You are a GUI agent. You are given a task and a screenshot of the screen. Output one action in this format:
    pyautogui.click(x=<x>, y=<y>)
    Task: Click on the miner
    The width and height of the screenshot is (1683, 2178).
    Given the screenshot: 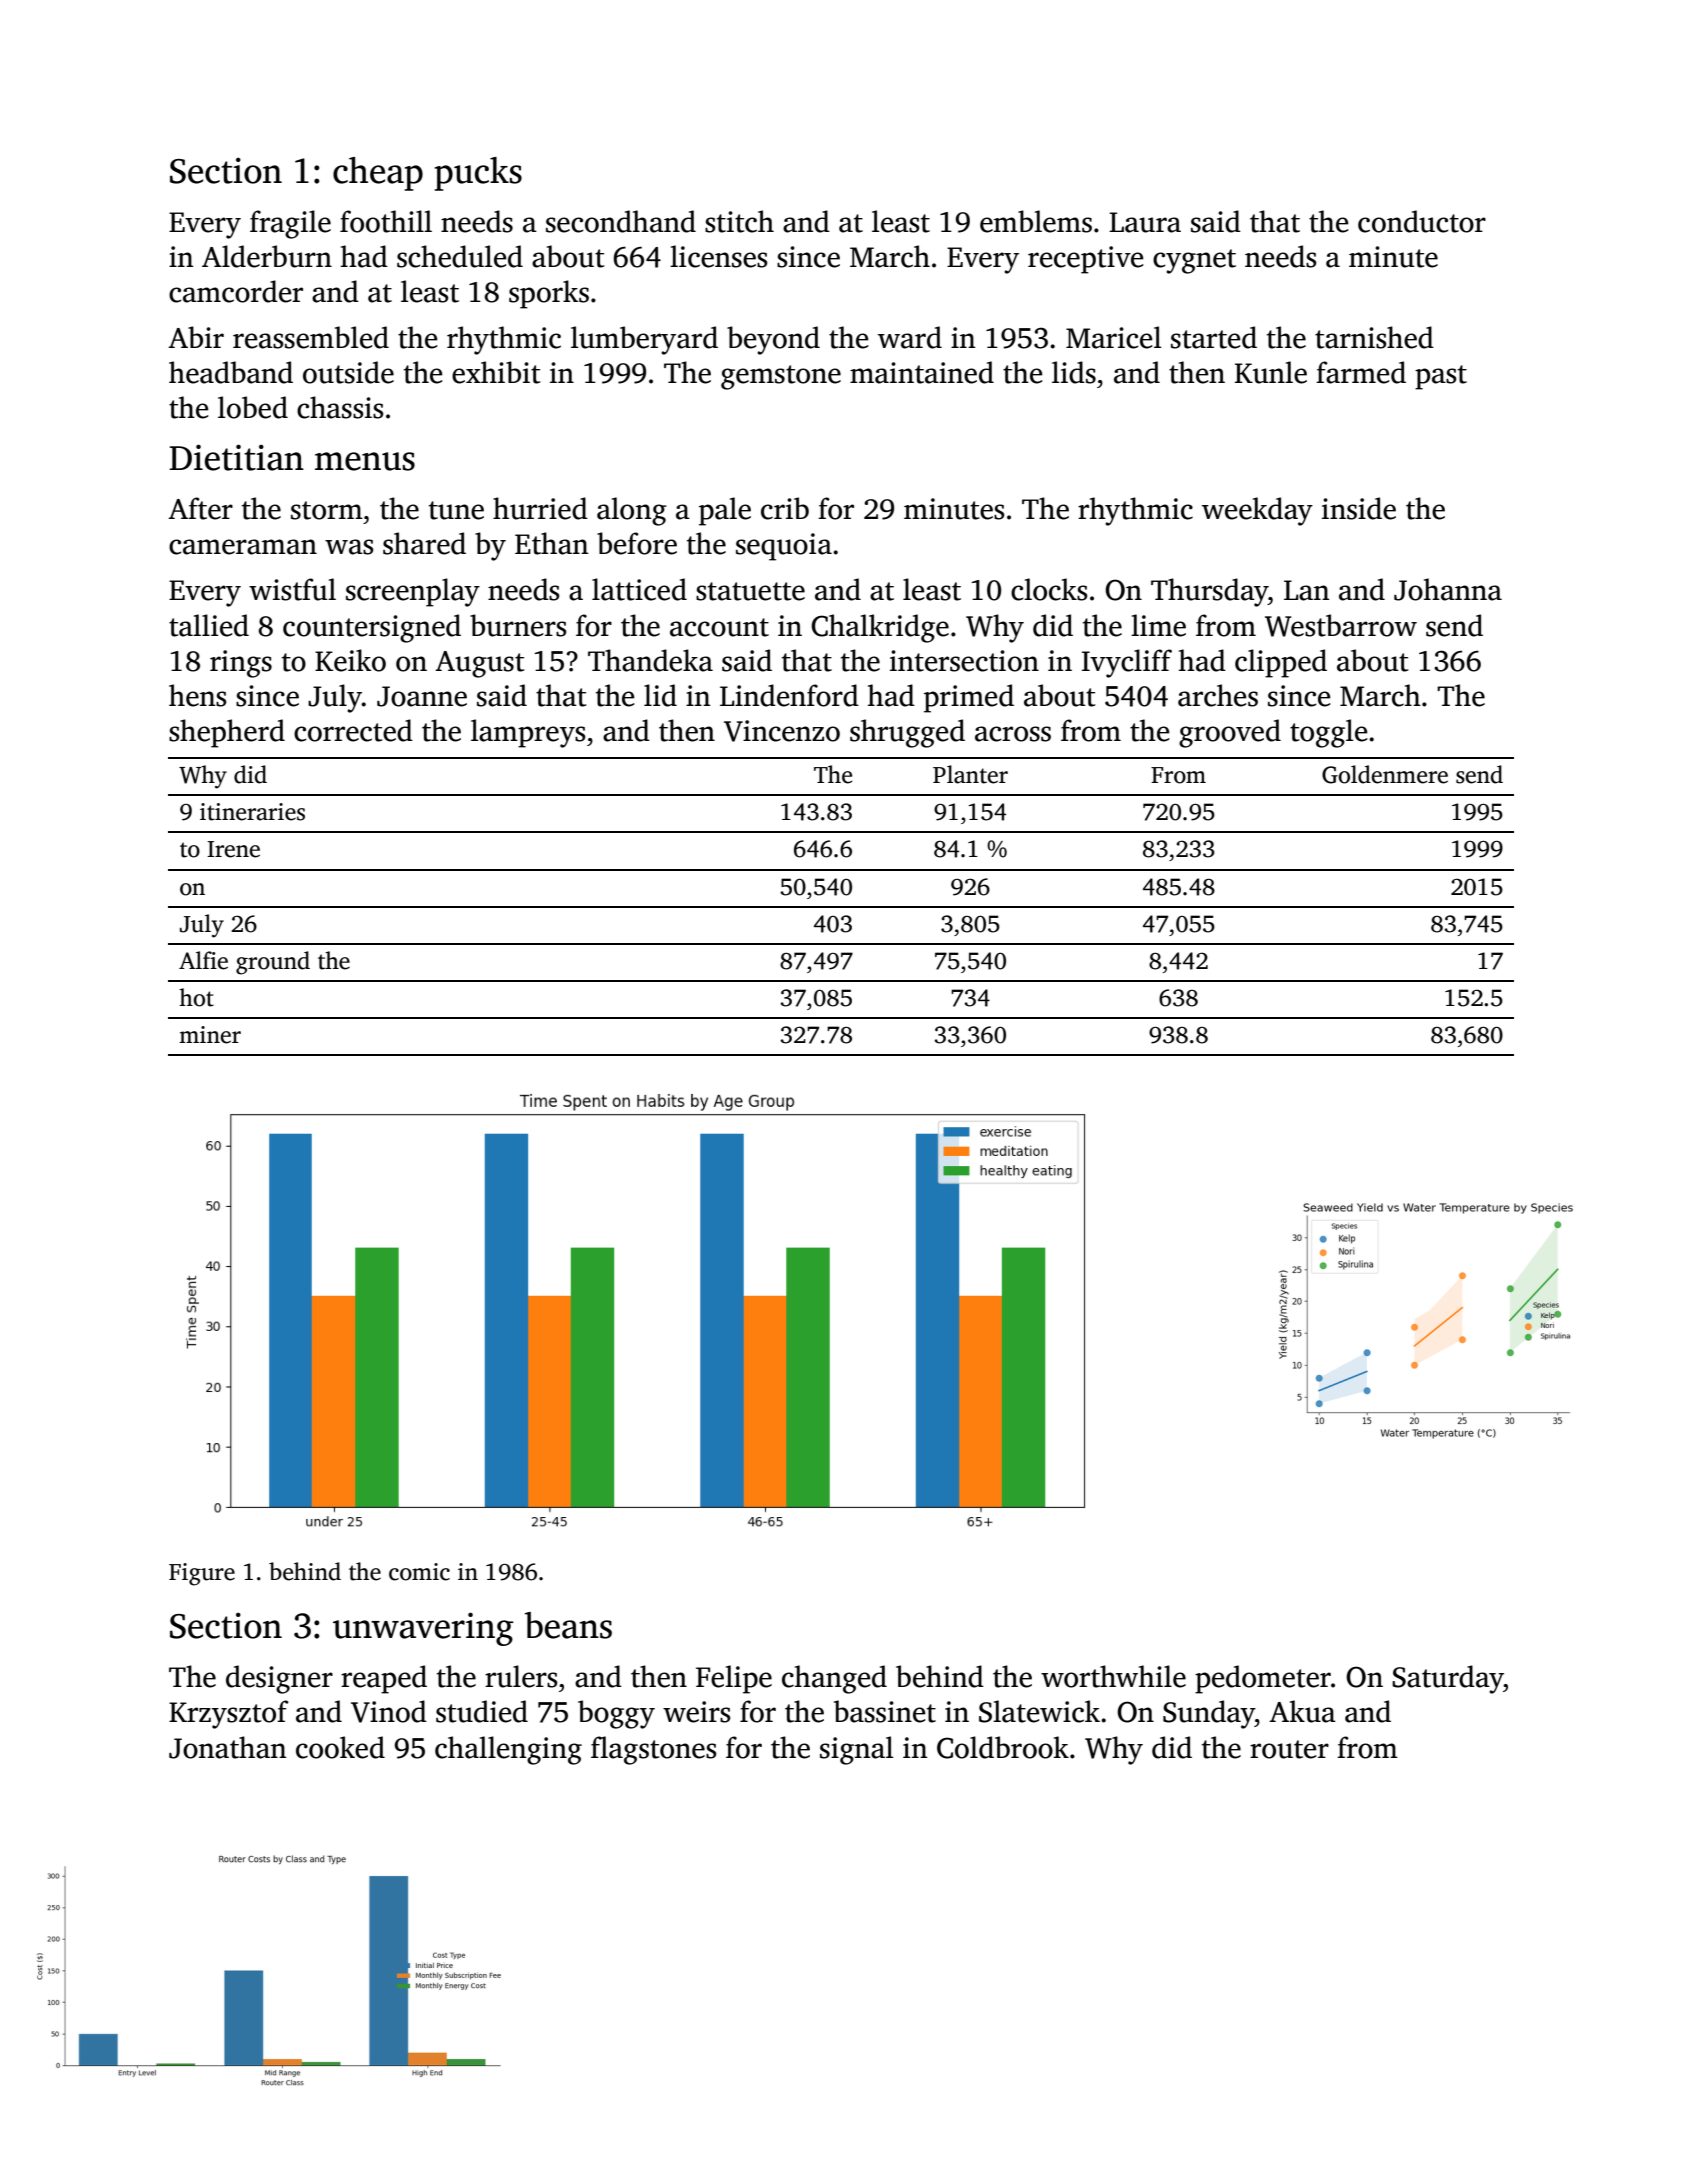 What is the action you would take?
    pyautogui.click(x=210, y=1035)
